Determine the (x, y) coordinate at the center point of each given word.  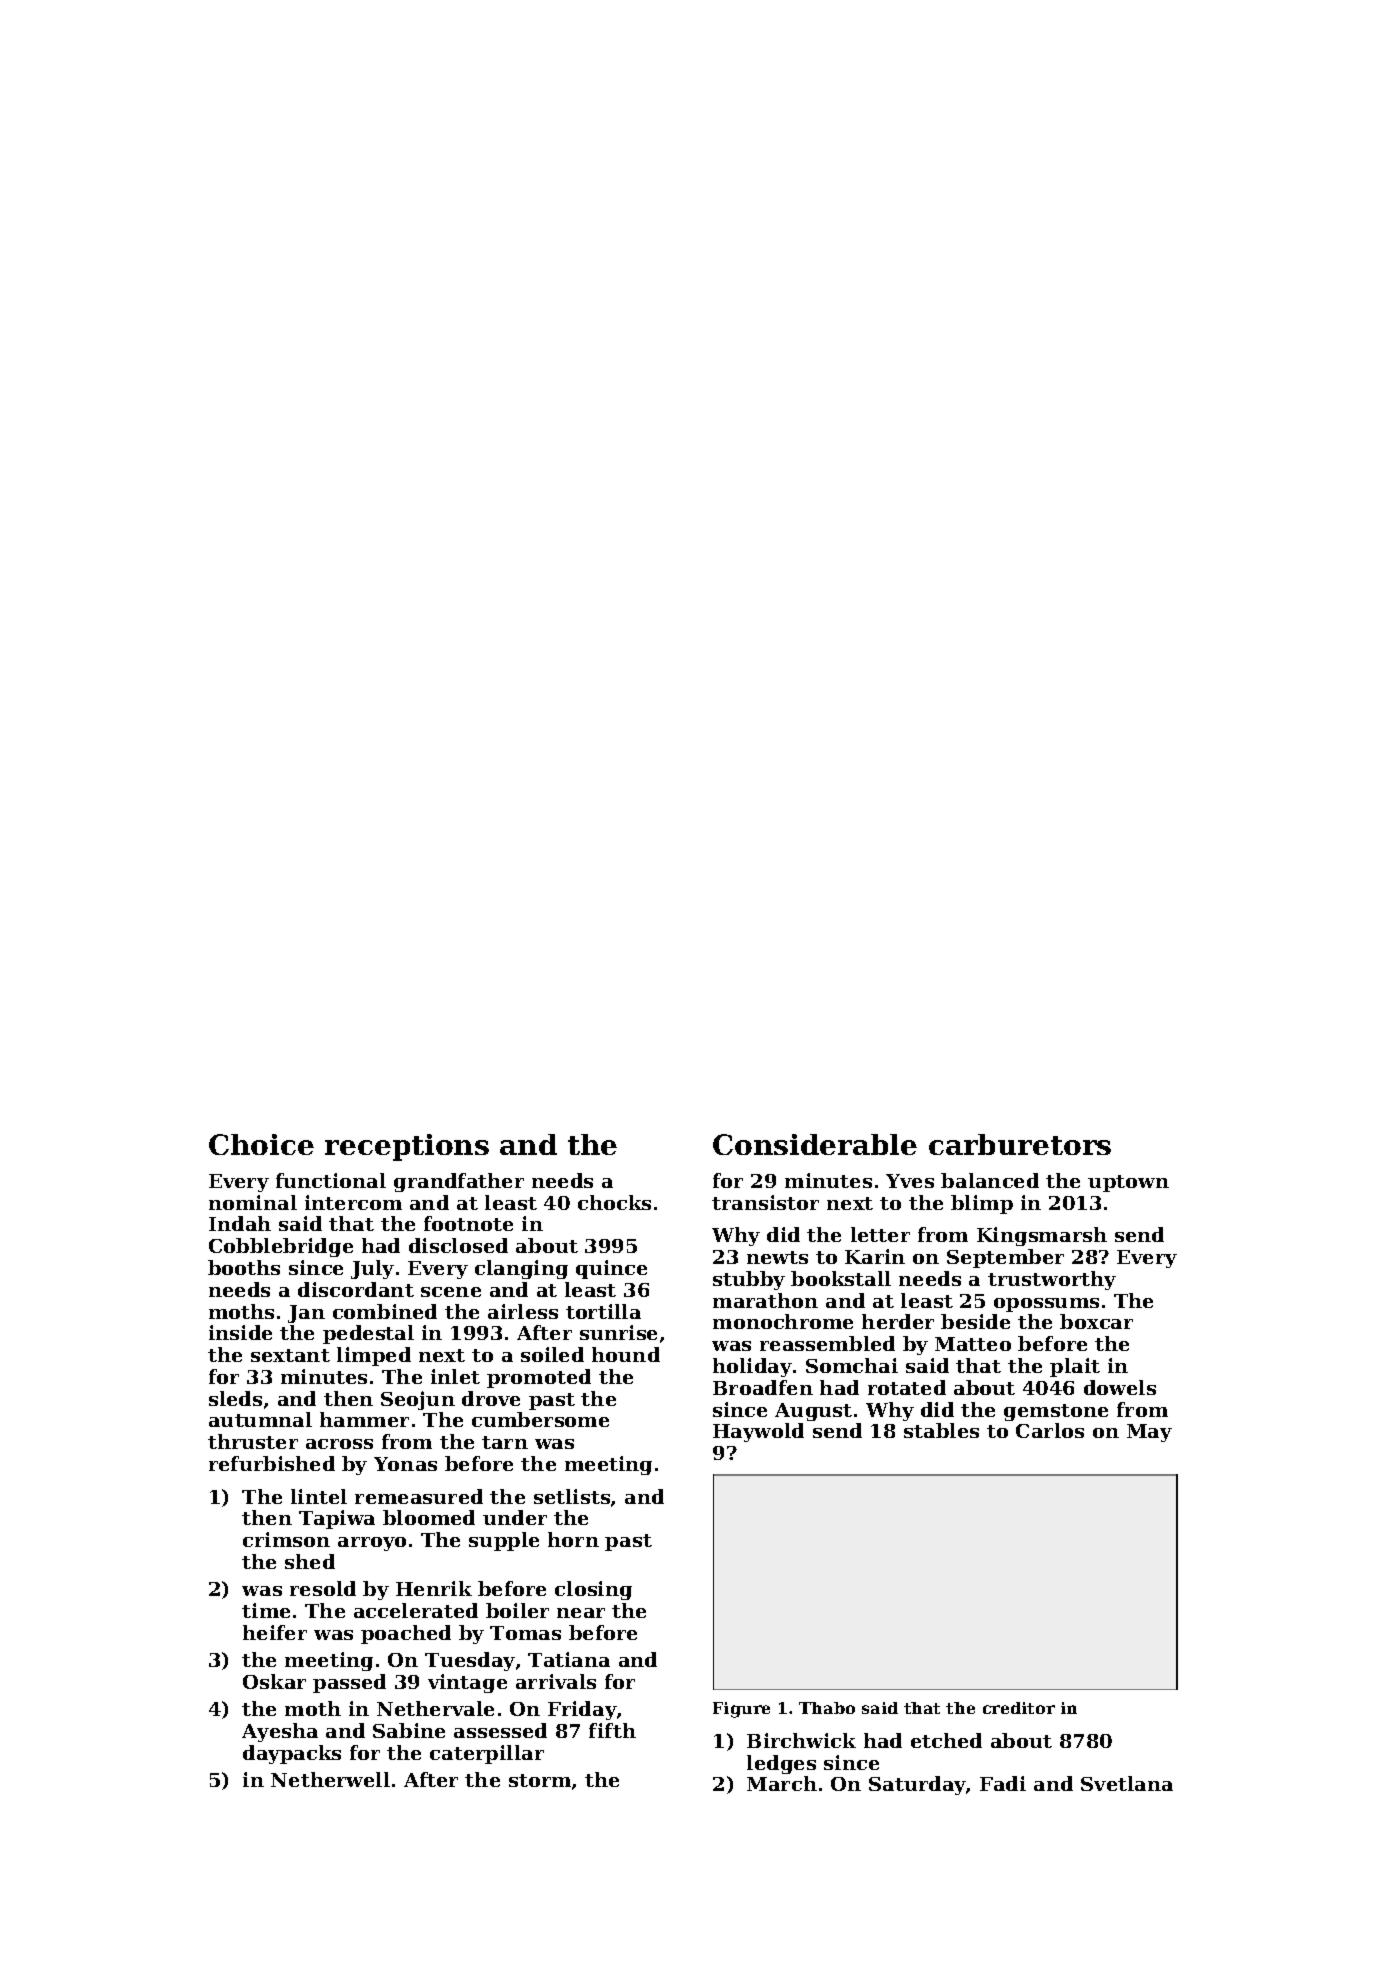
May (1149, 1433)
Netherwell (330, 1779)
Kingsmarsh (1042, 1236)
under (515, 1517)
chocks (614, 1202)
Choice (261, 1144)
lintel (319, 1496)
